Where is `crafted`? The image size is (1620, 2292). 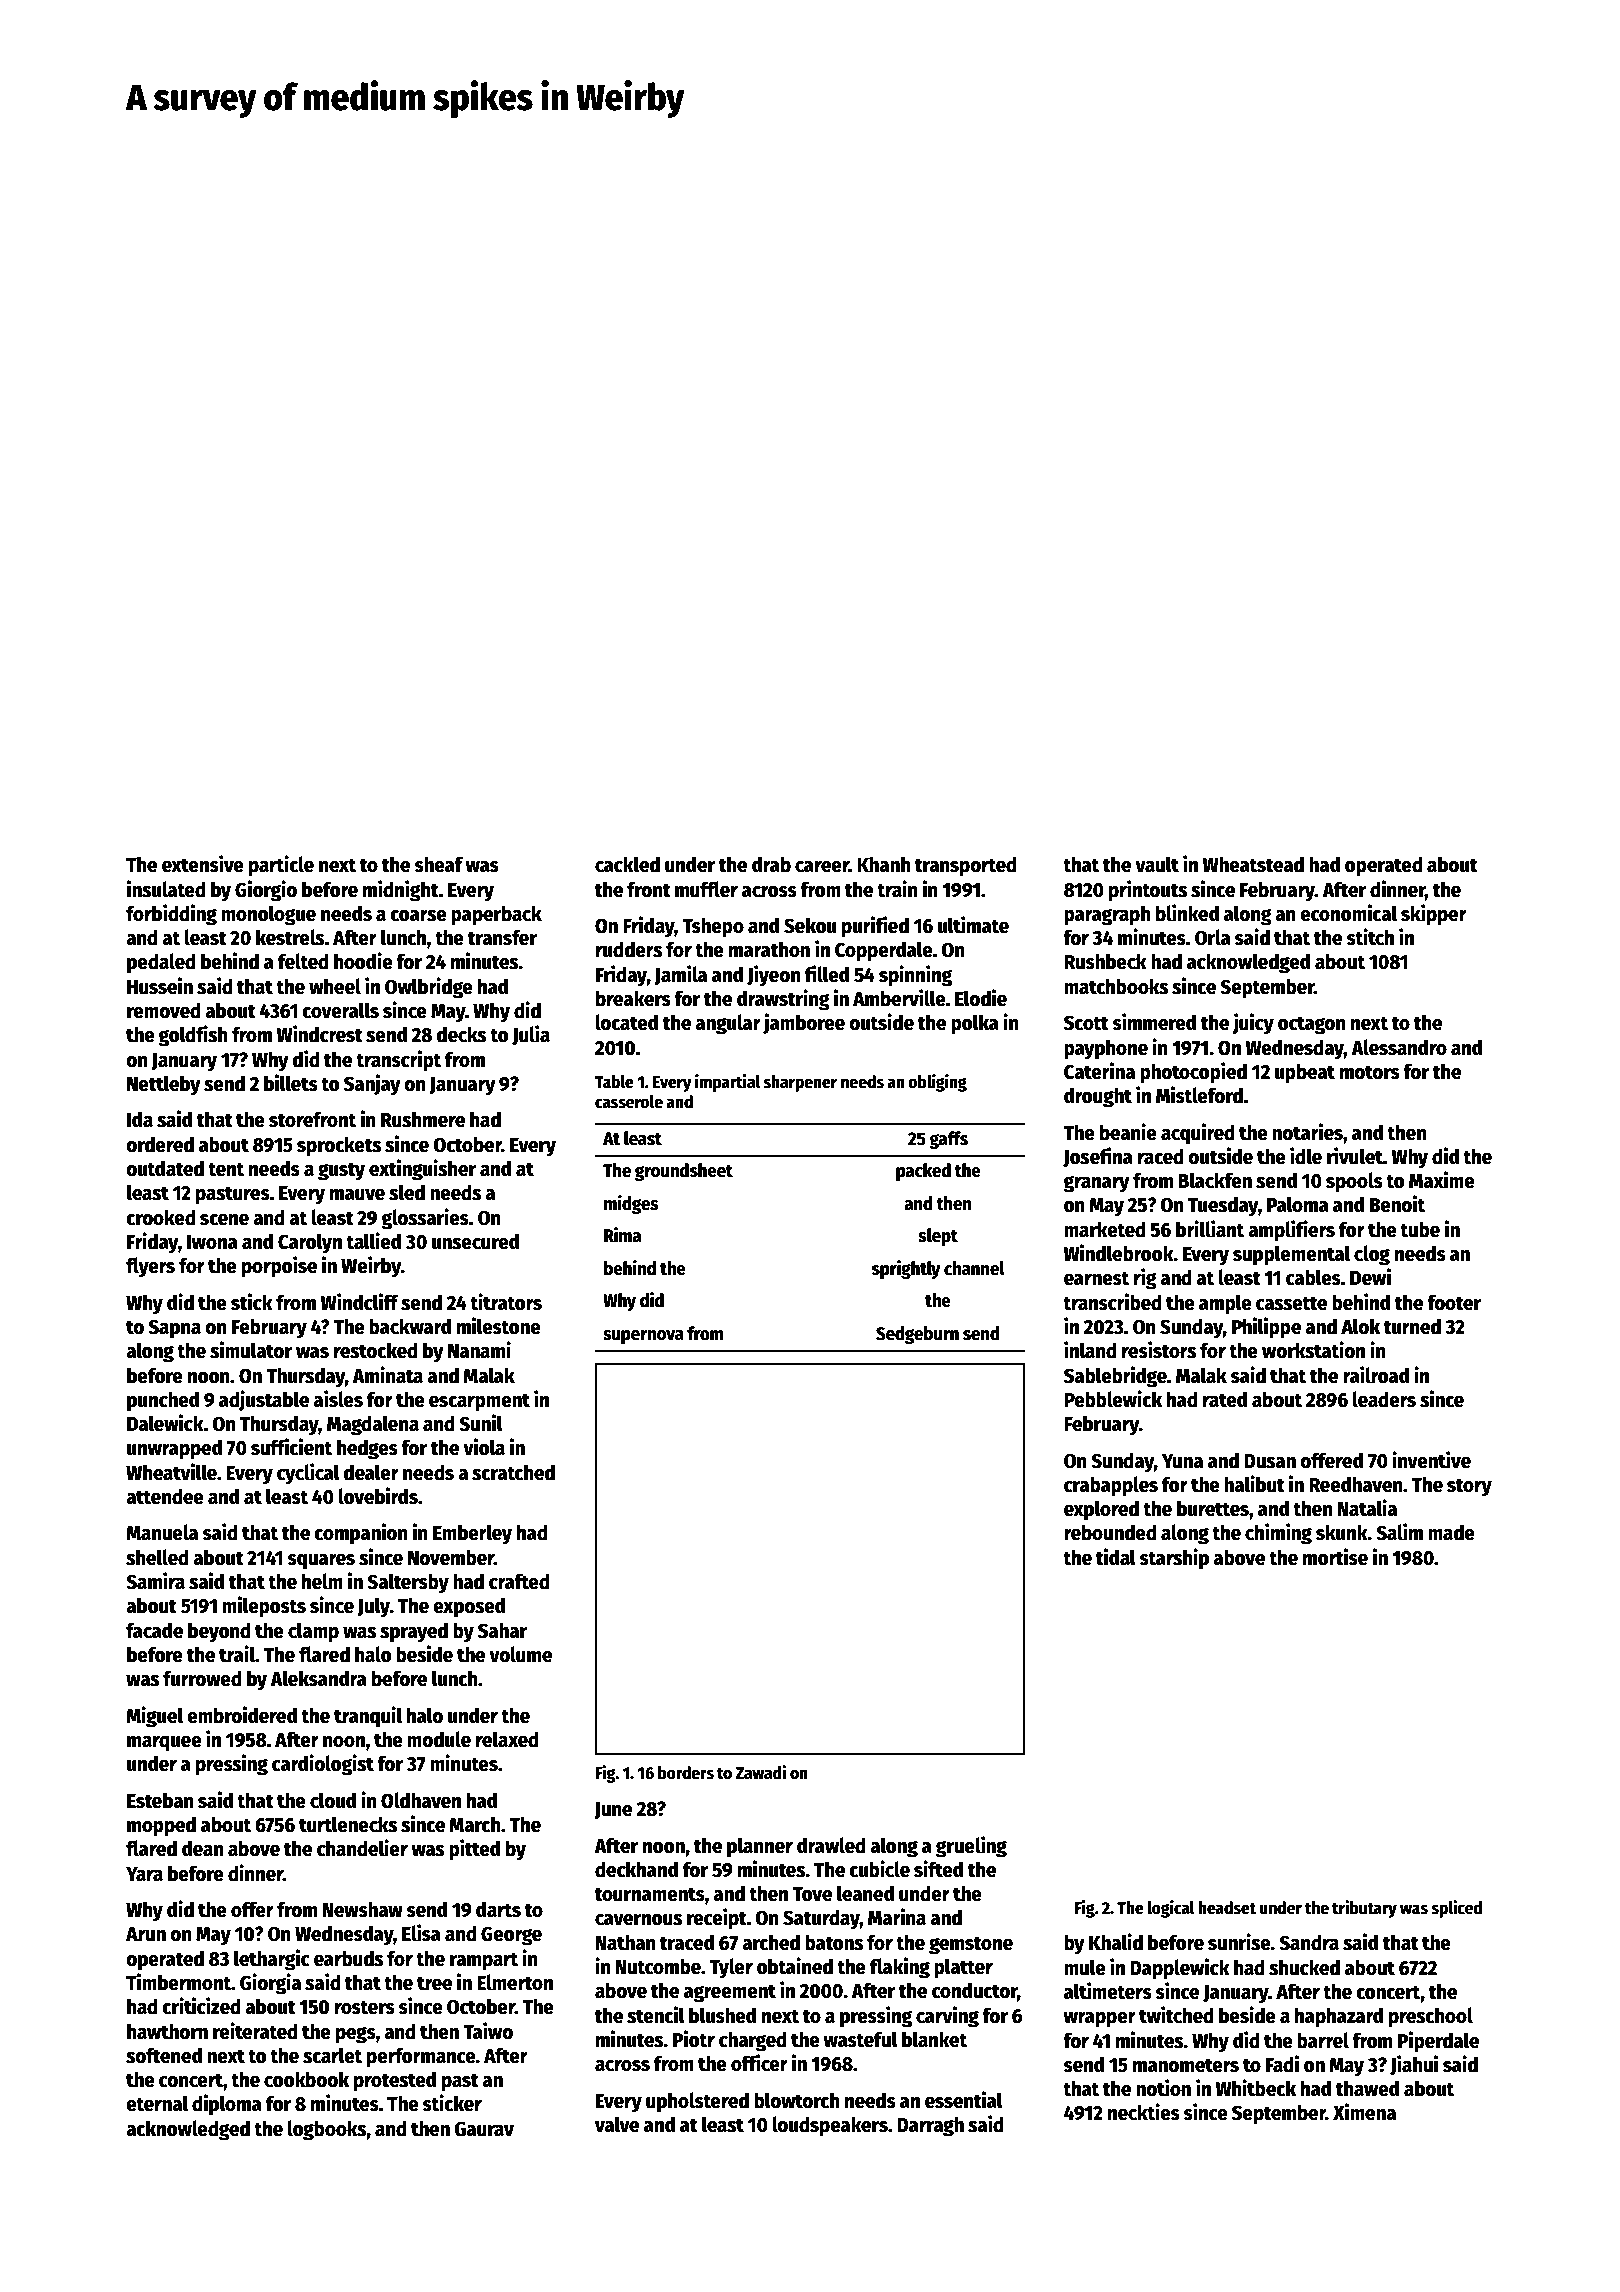 crafted is located at coordinates (519, 1581).
